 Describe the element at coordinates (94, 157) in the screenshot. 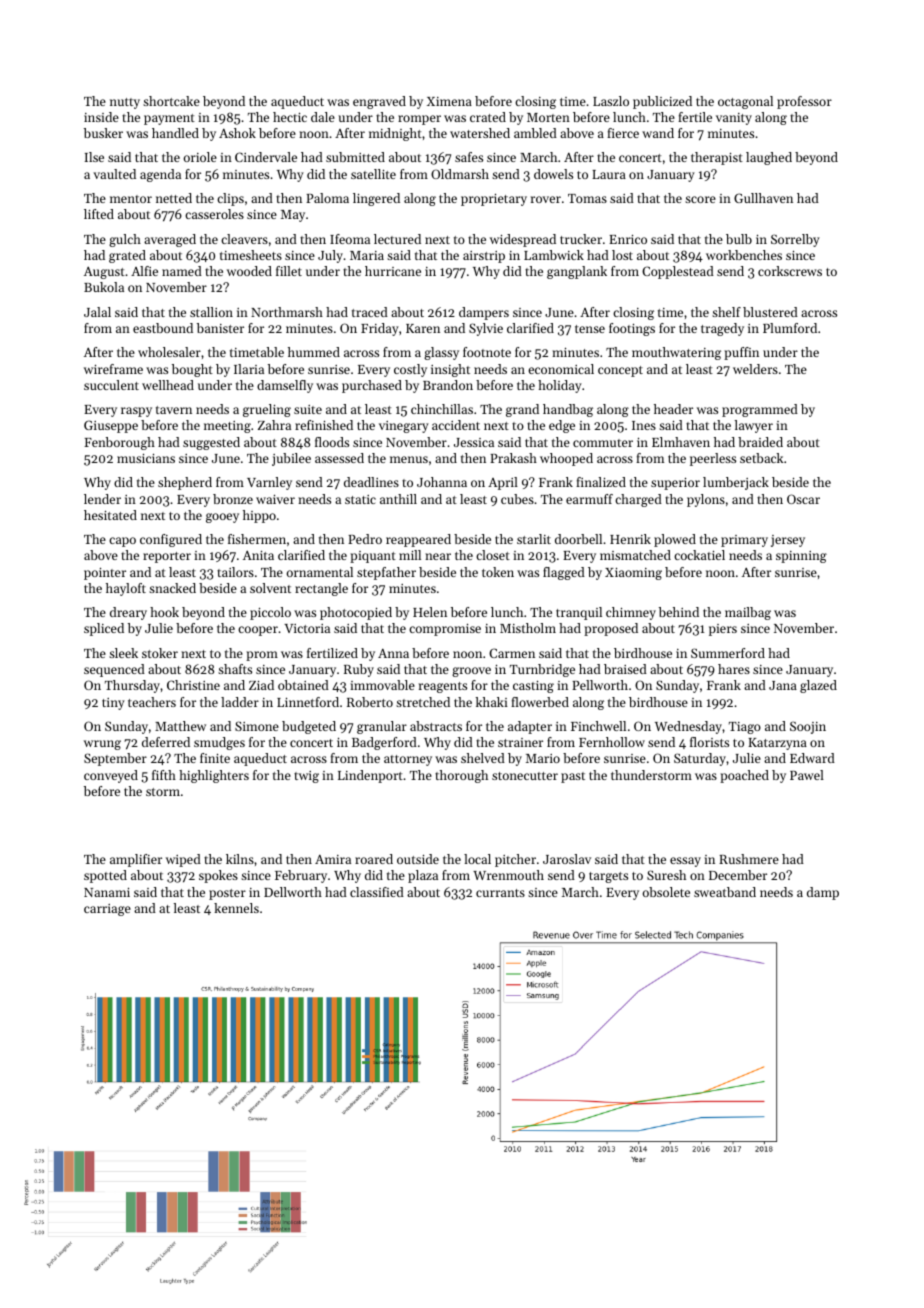

I see `Ilse` at that location.
